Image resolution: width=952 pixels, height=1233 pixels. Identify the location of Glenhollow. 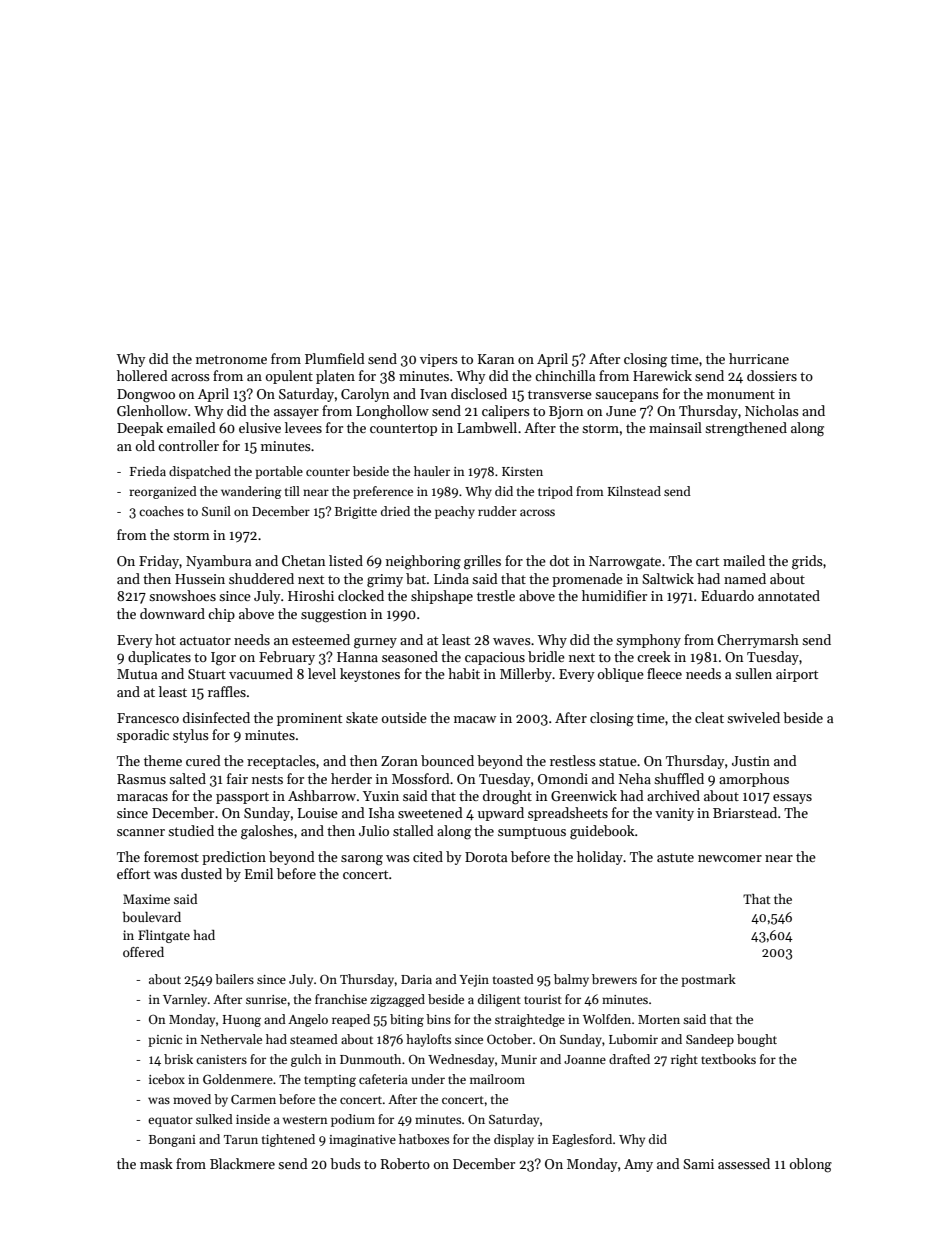
(152, 410).
